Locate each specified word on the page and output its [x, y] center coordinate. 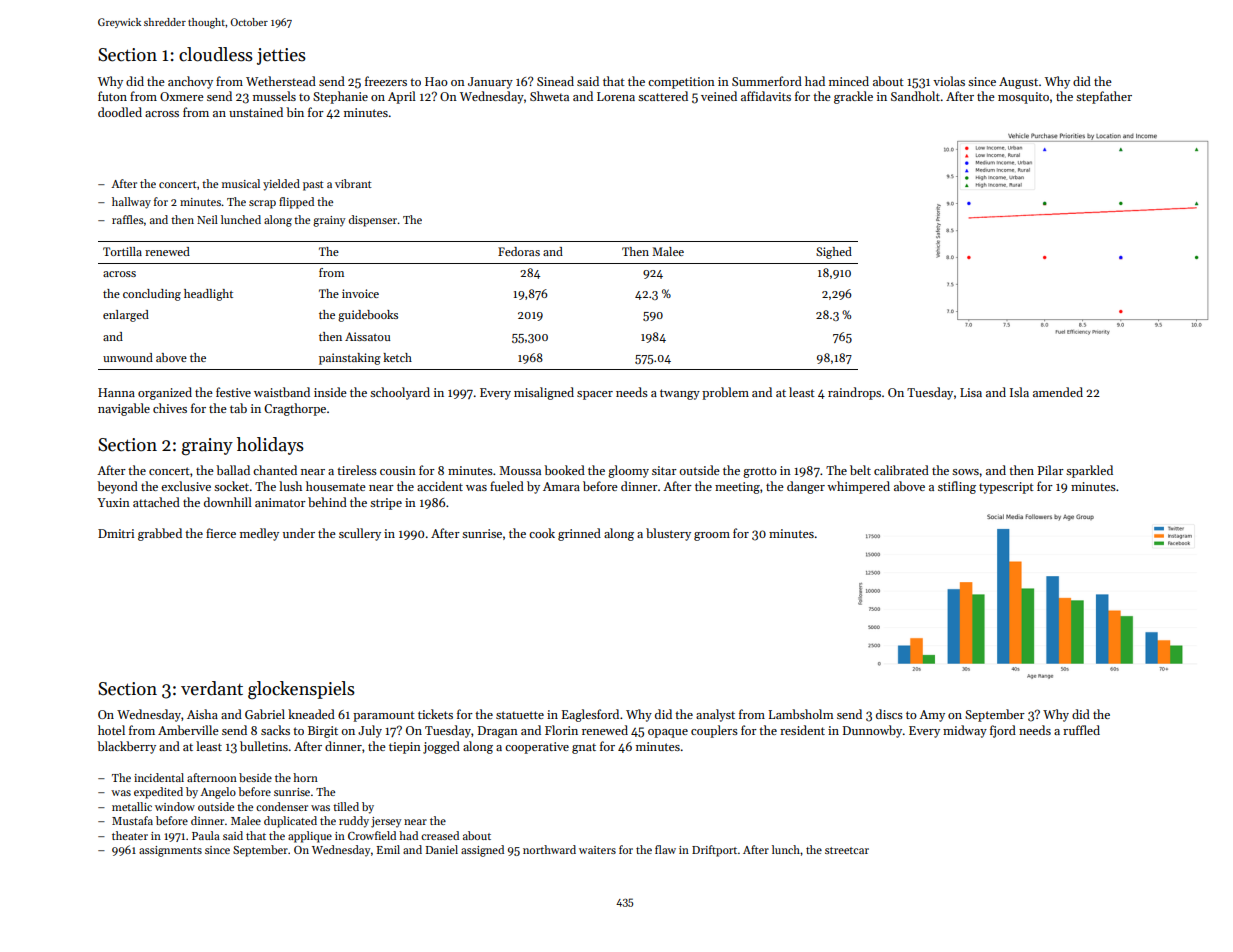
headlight [208, 295]
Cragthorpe [295, 409]
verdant [212, 688]
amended [1058, 392]
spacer [595, 395]
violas [949, 81]
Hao [436, 81]
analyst [715, 715]
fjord [1003, 731]
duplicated [290, 822]
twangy [680, 394]
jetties [281, 56]
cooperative [537, 748]
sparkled [1089, 471]
